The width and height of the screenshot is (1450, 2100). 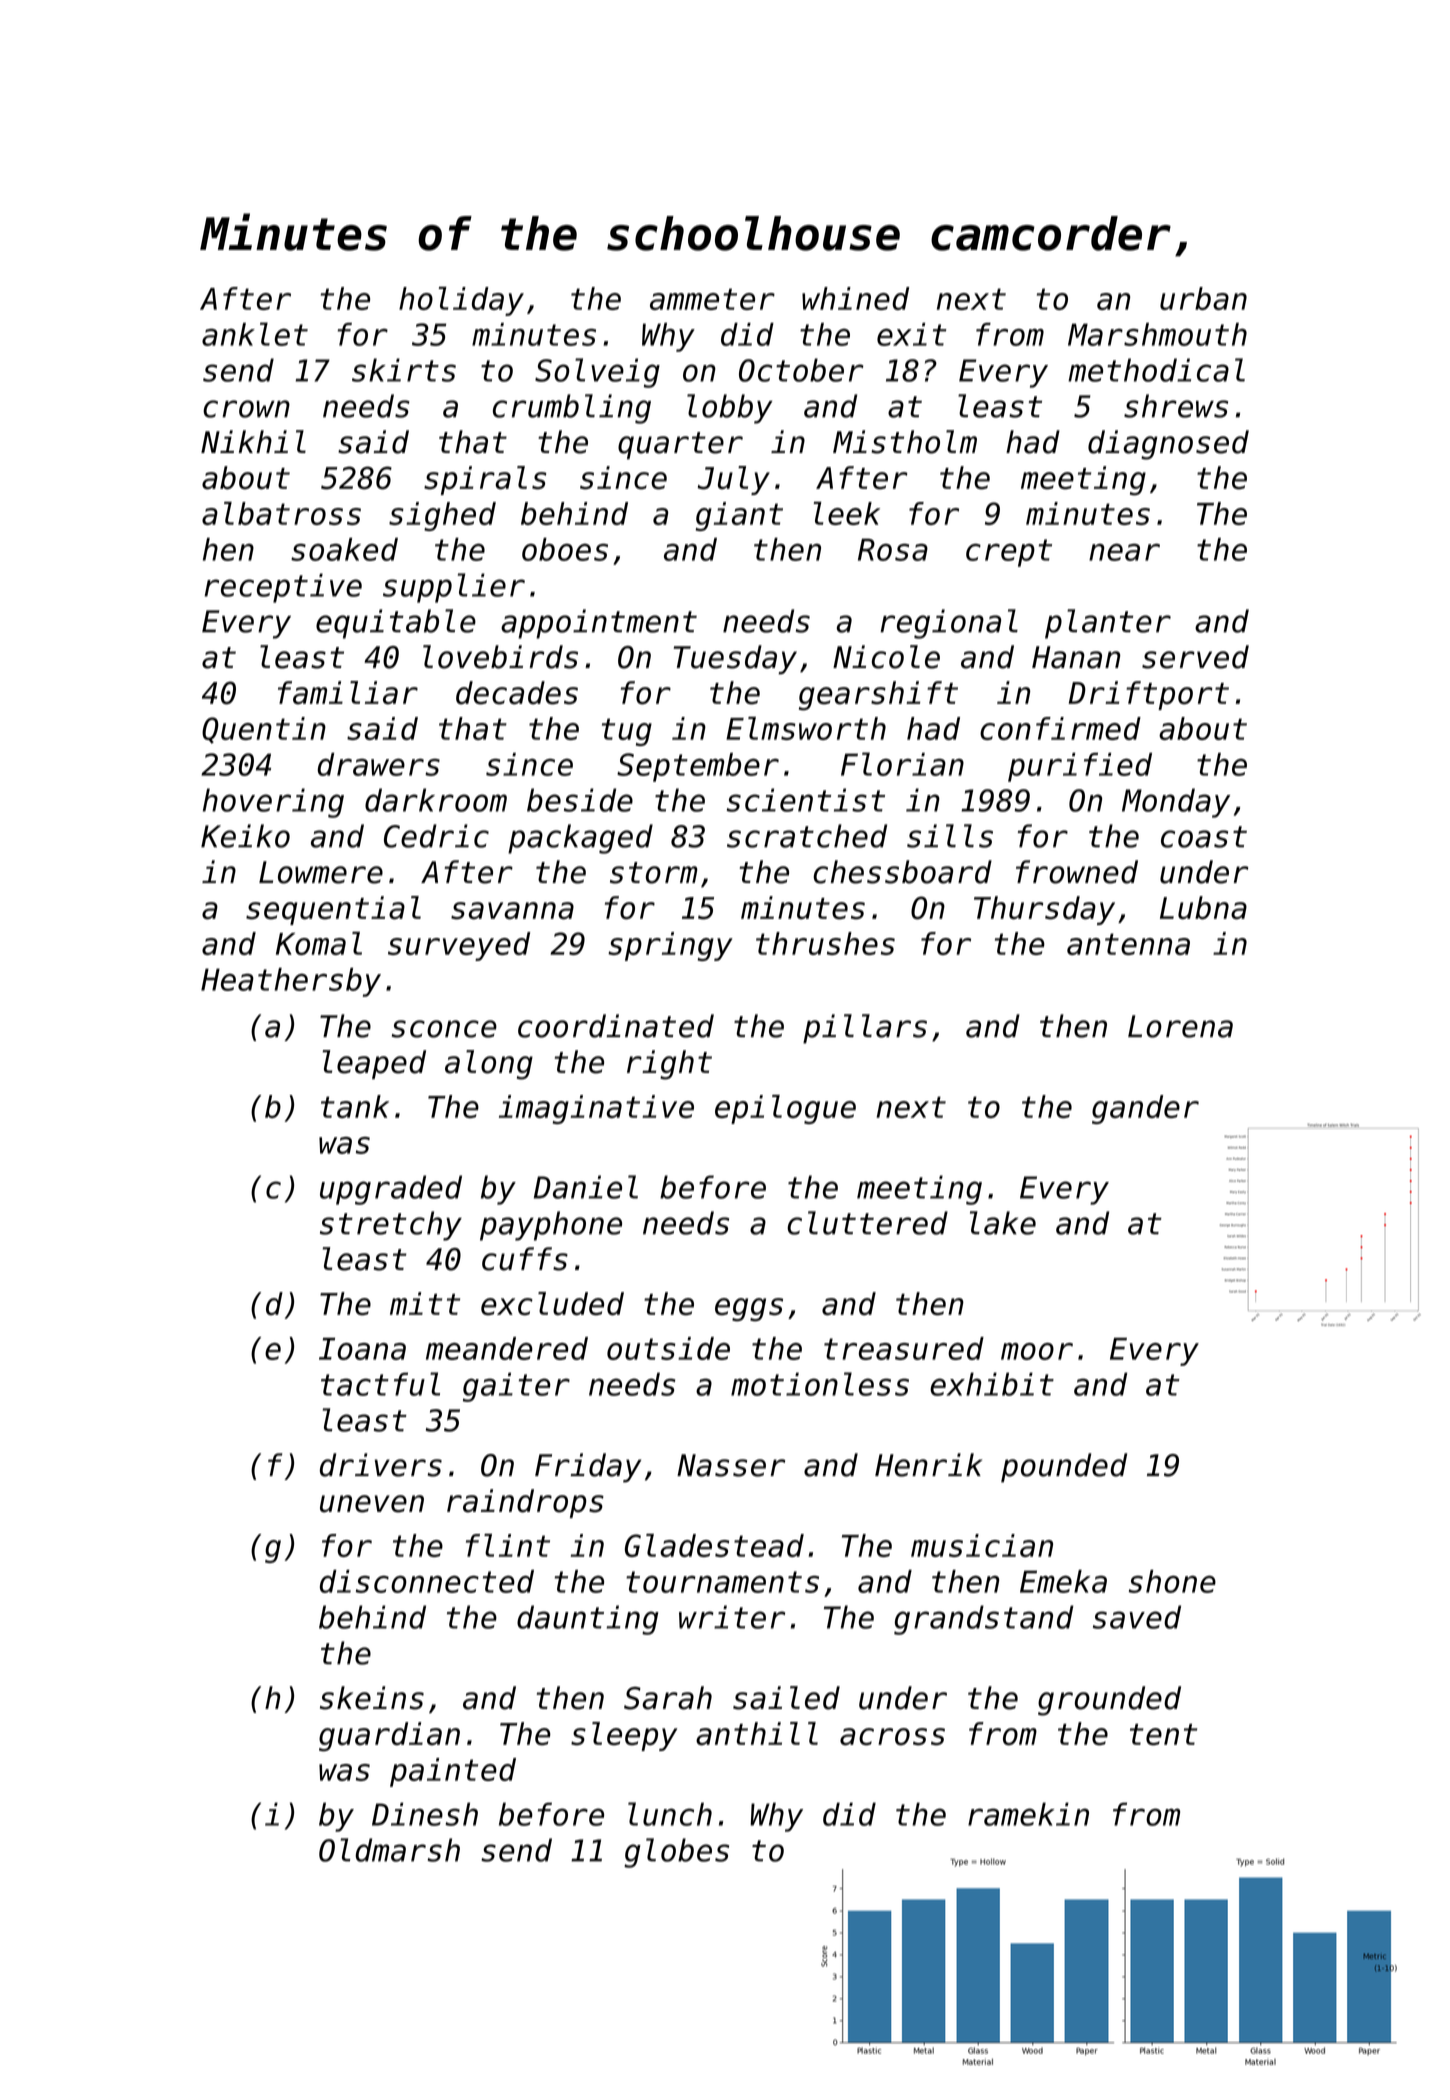 I want to click on oboes, so click(x=565, y=549).
